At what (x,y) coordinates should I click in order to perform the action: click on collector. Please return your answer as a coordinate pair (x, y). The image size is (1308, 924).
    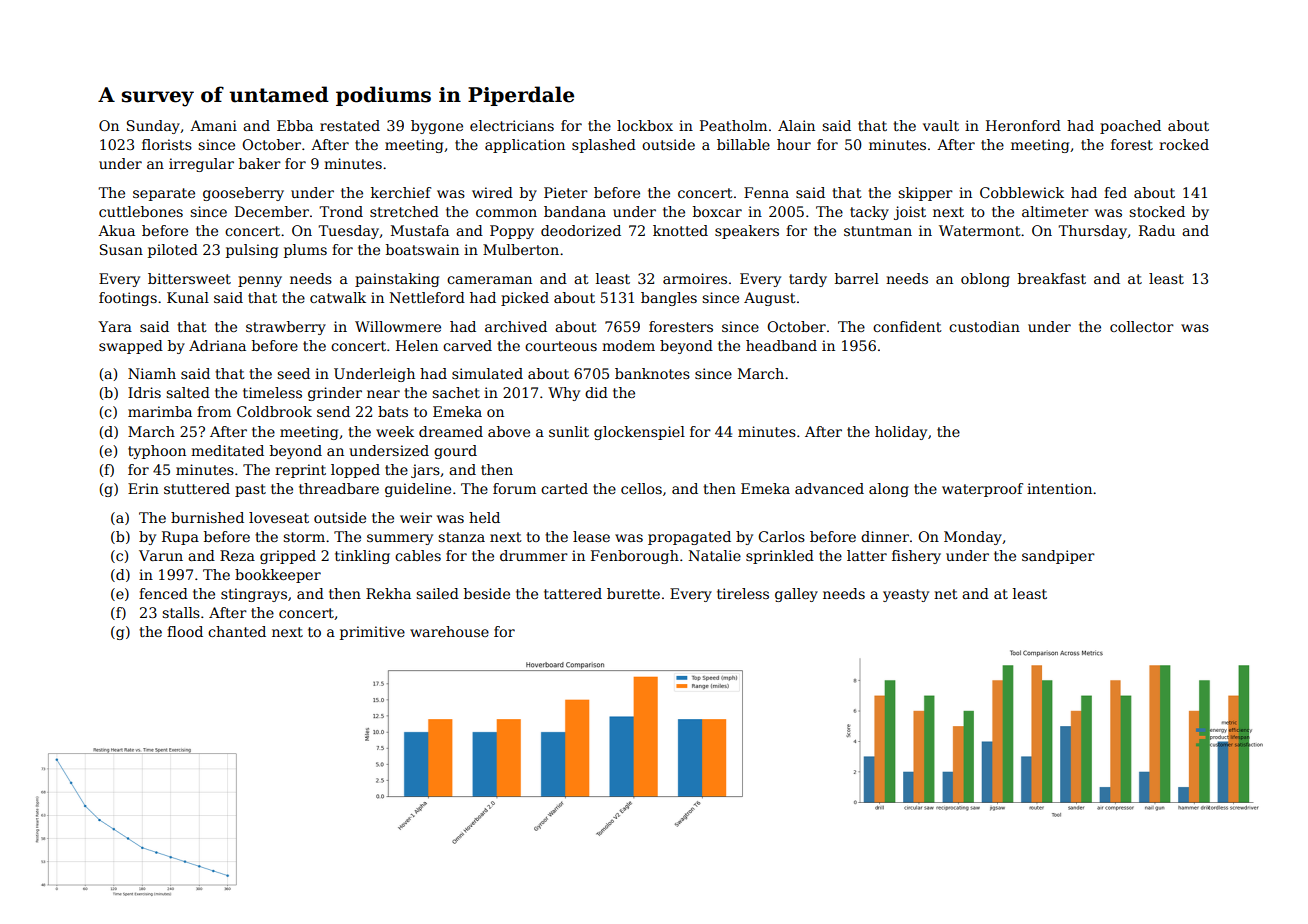
    Looking at the image, I should click on (1142, 326).
